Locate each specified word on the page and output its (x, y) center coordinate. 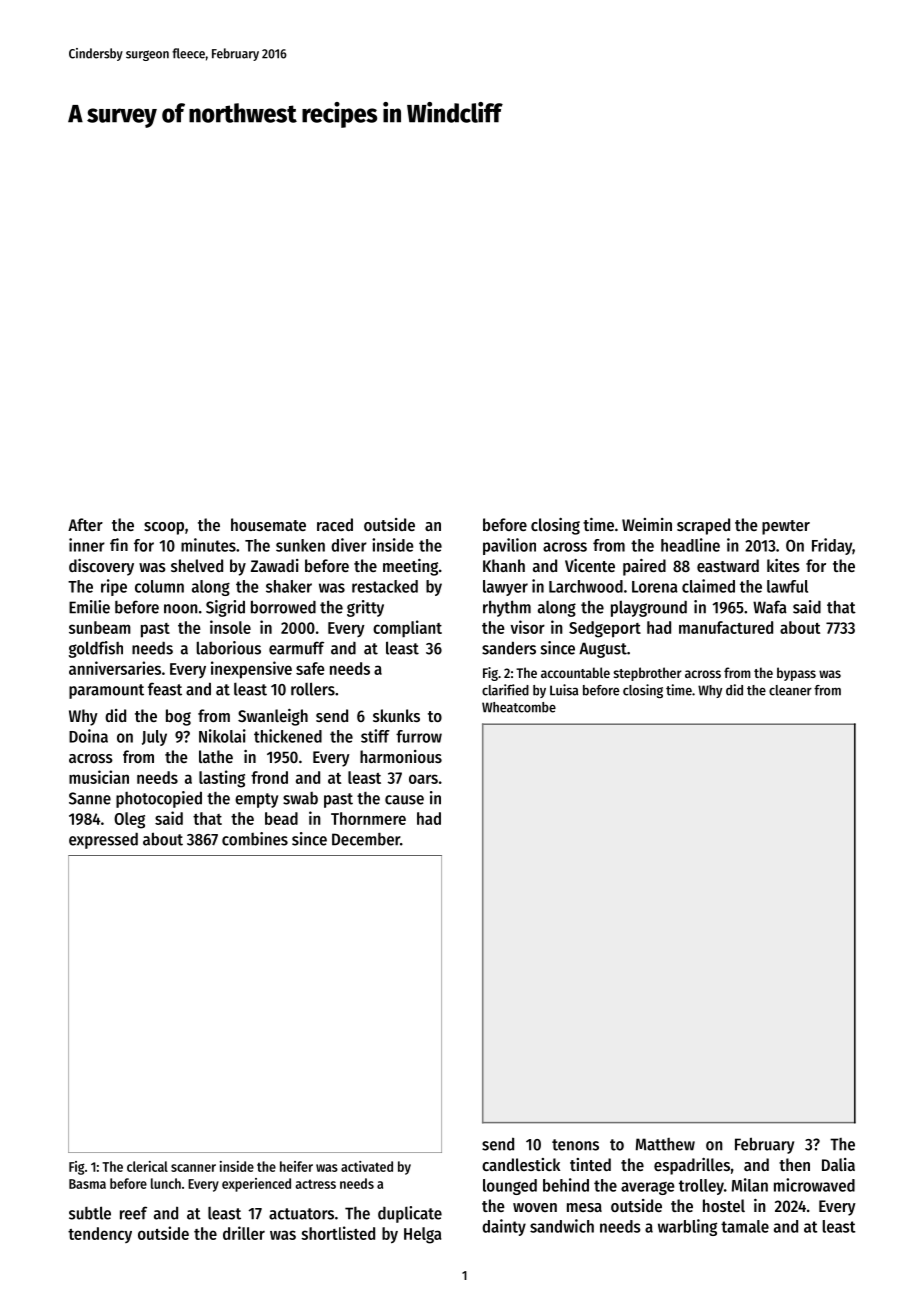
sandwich (562, 1226)
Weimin (647, 524)
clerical (147, 1166)
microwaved (814, 1185)
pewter (786, 527)
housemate (268, 524)
